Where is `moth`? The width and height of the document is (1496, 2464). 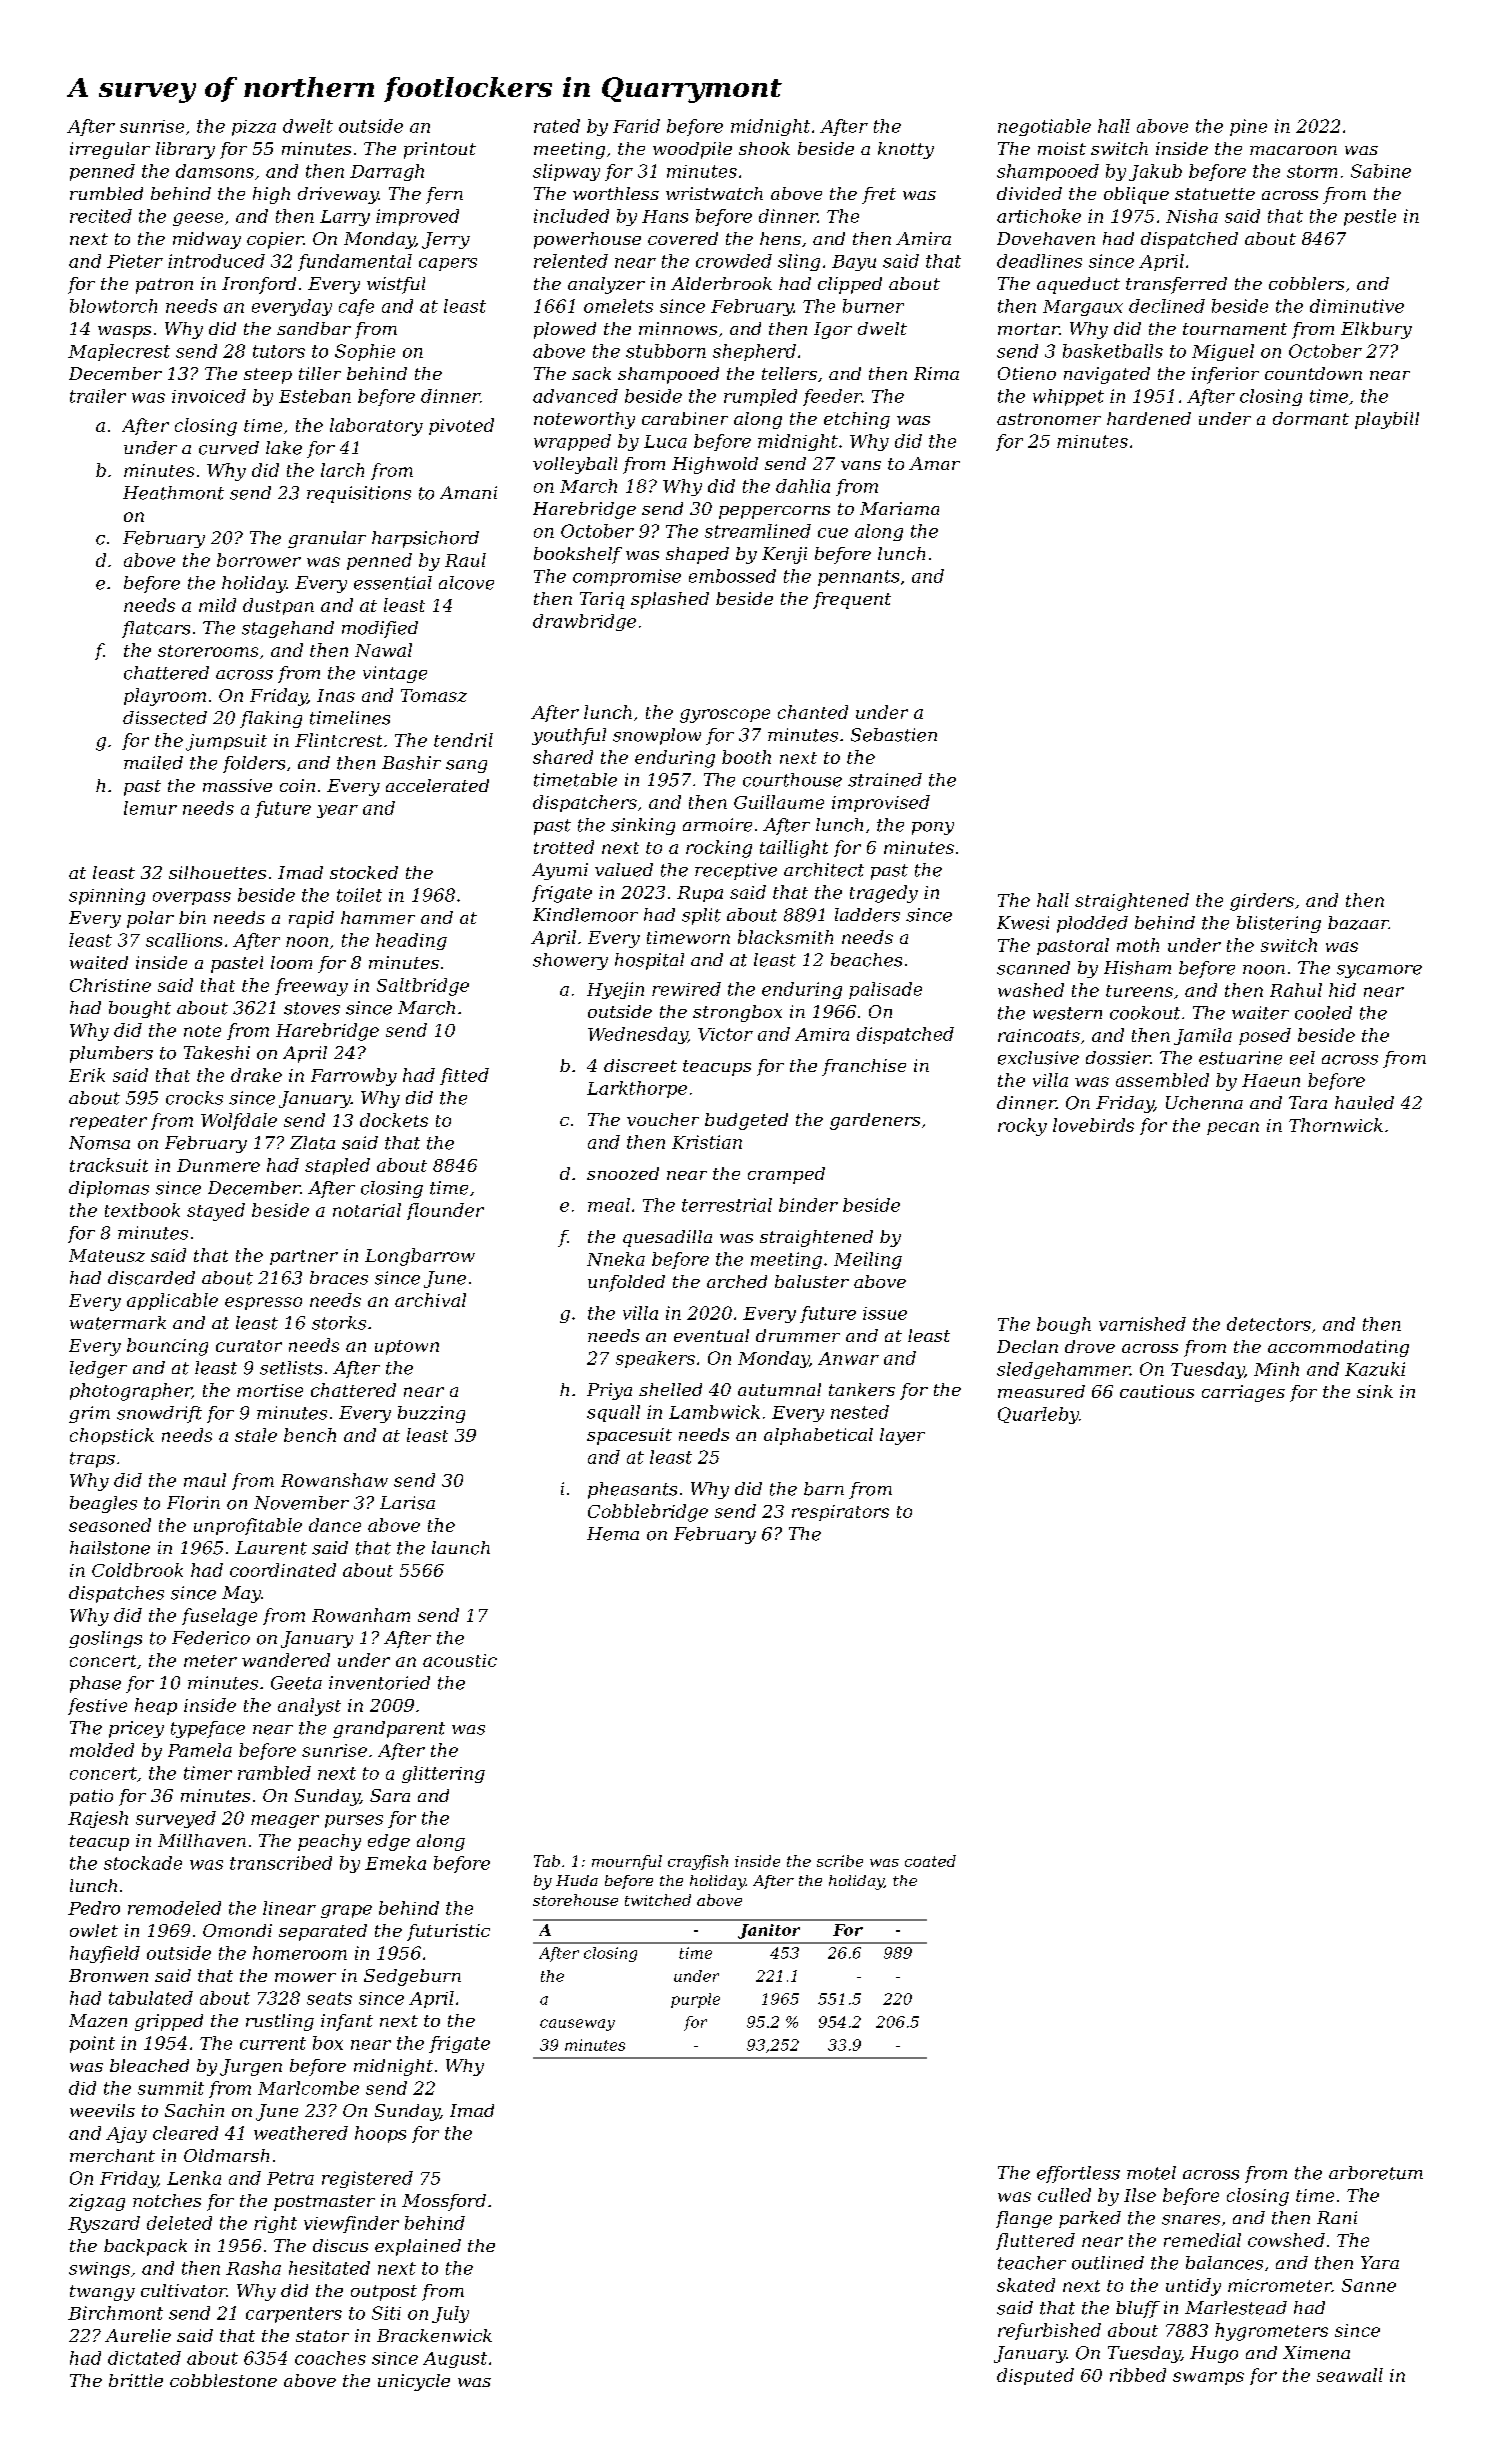 moth is located at coordinates (1138, 945).
